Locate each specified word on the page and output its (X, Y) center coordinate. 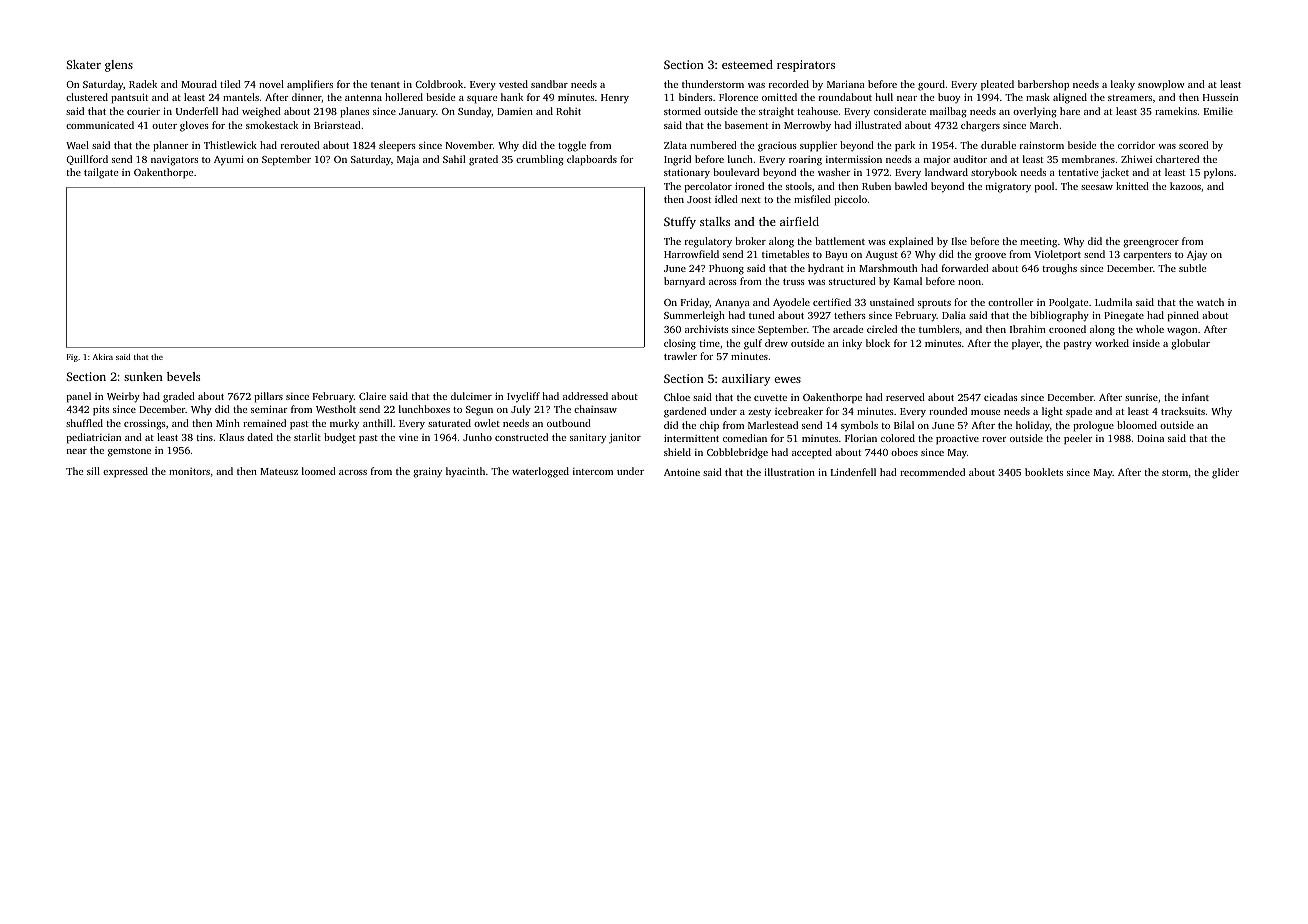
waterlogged (540, 472)
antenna (363, 98)
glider (1225, 473)
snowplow (1161, 85)
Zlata (675, 145)
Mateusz (279, 471)
